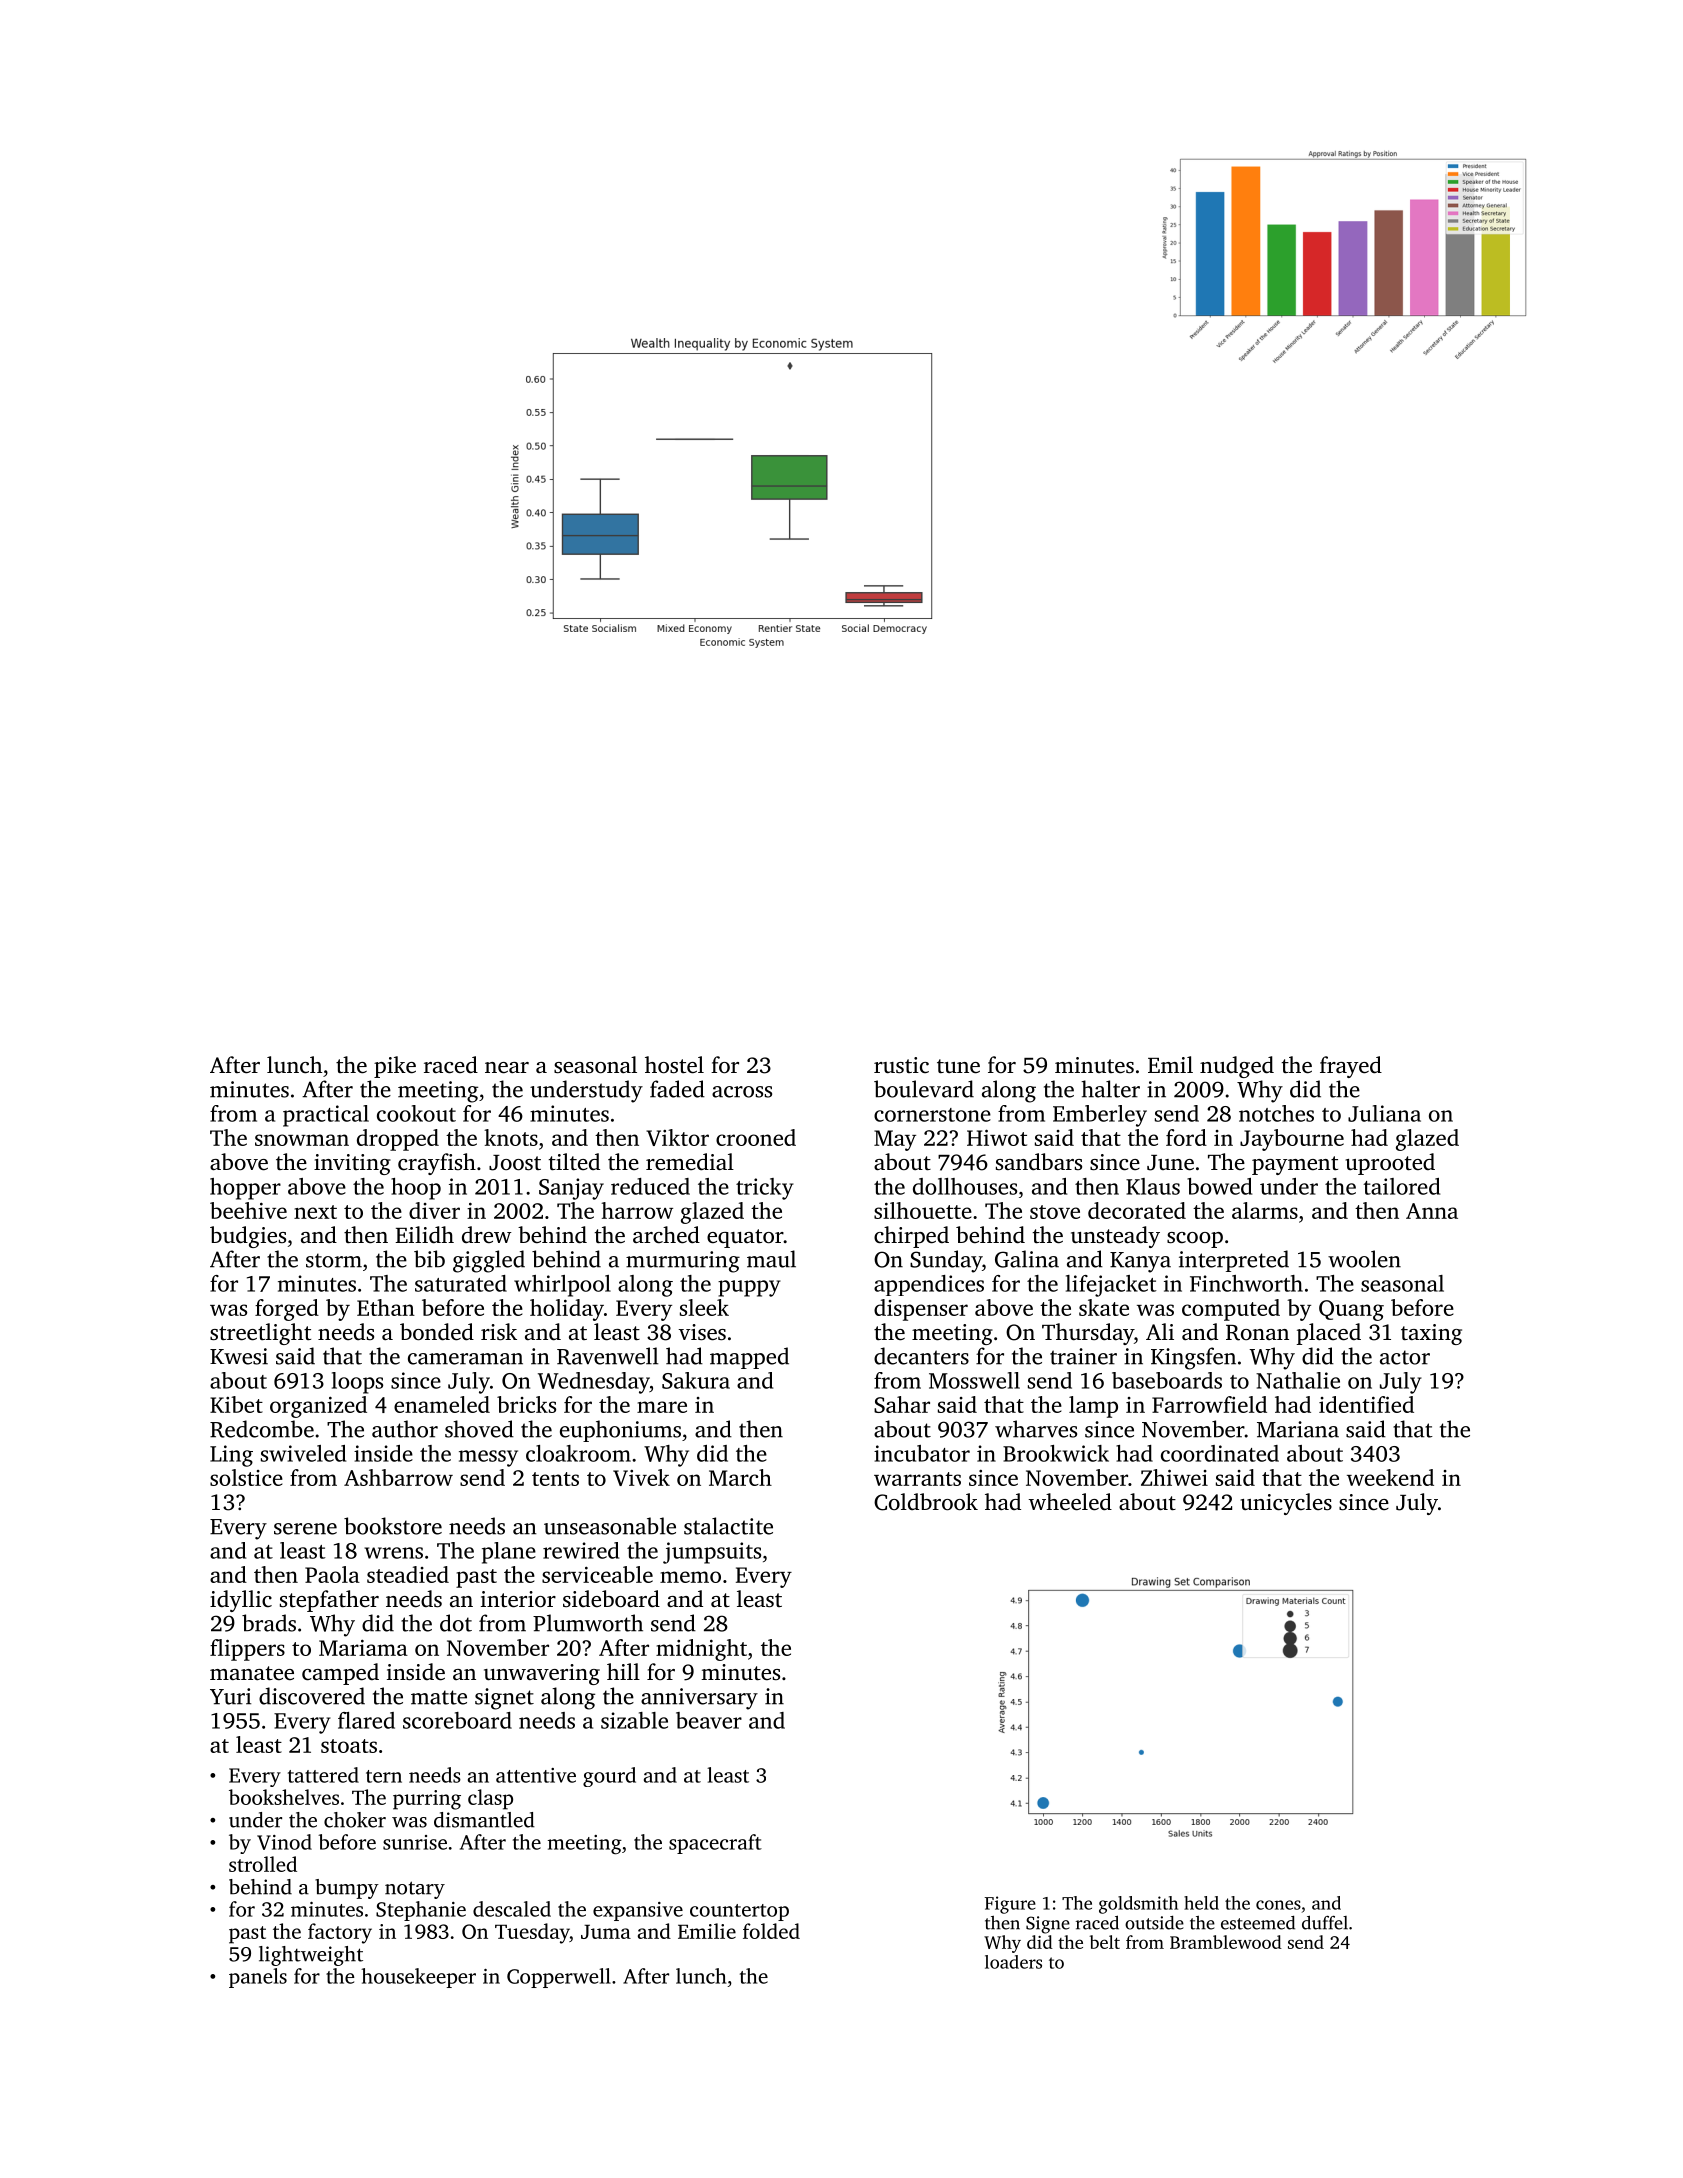 The width and height of the page is (1683, 2178). What do you see at coordinates (239, 1356) in the page?
I see `Kwesi` at bounding box center [239, 1356].
